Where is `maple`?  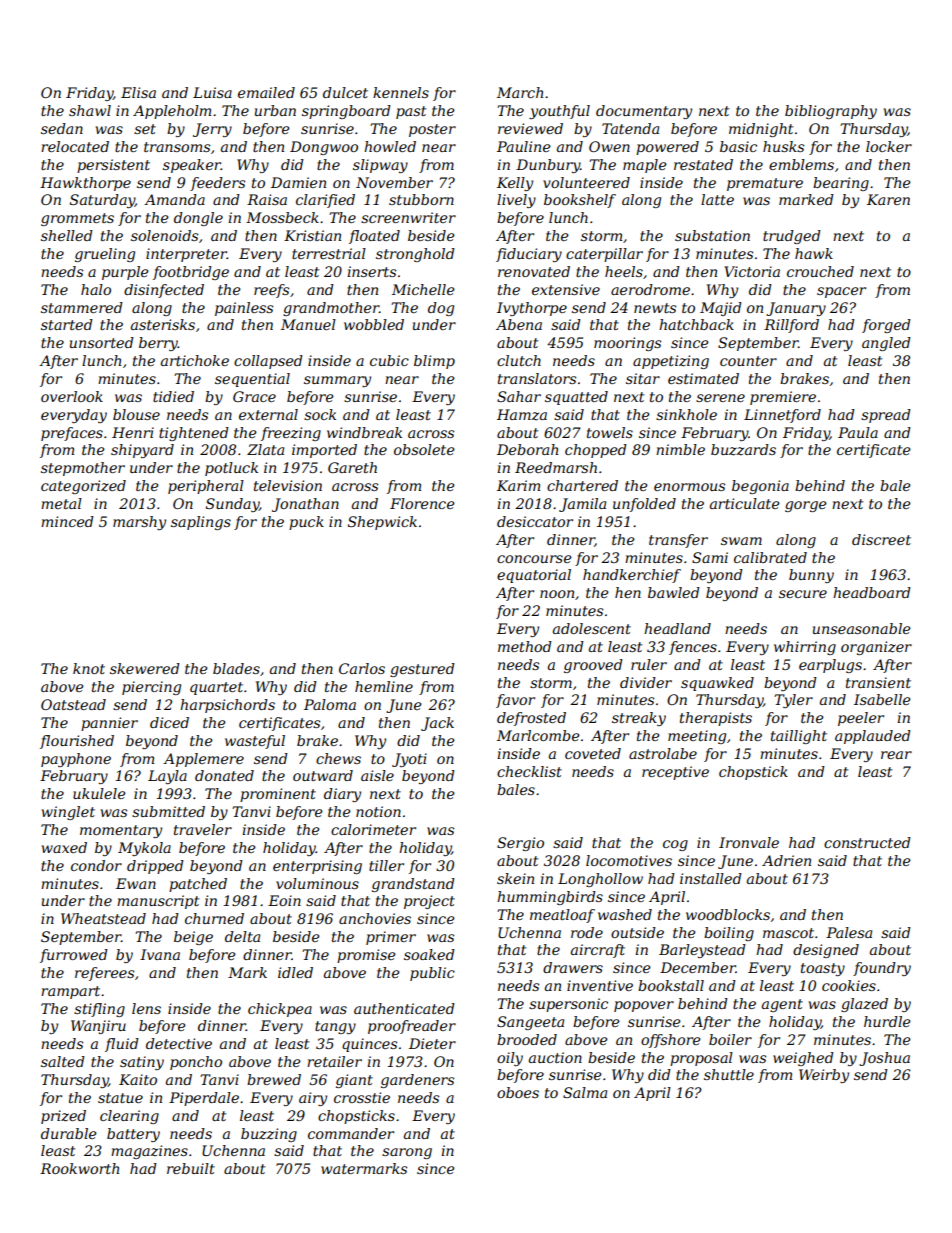 maple is located at coordinates (645, 166).
